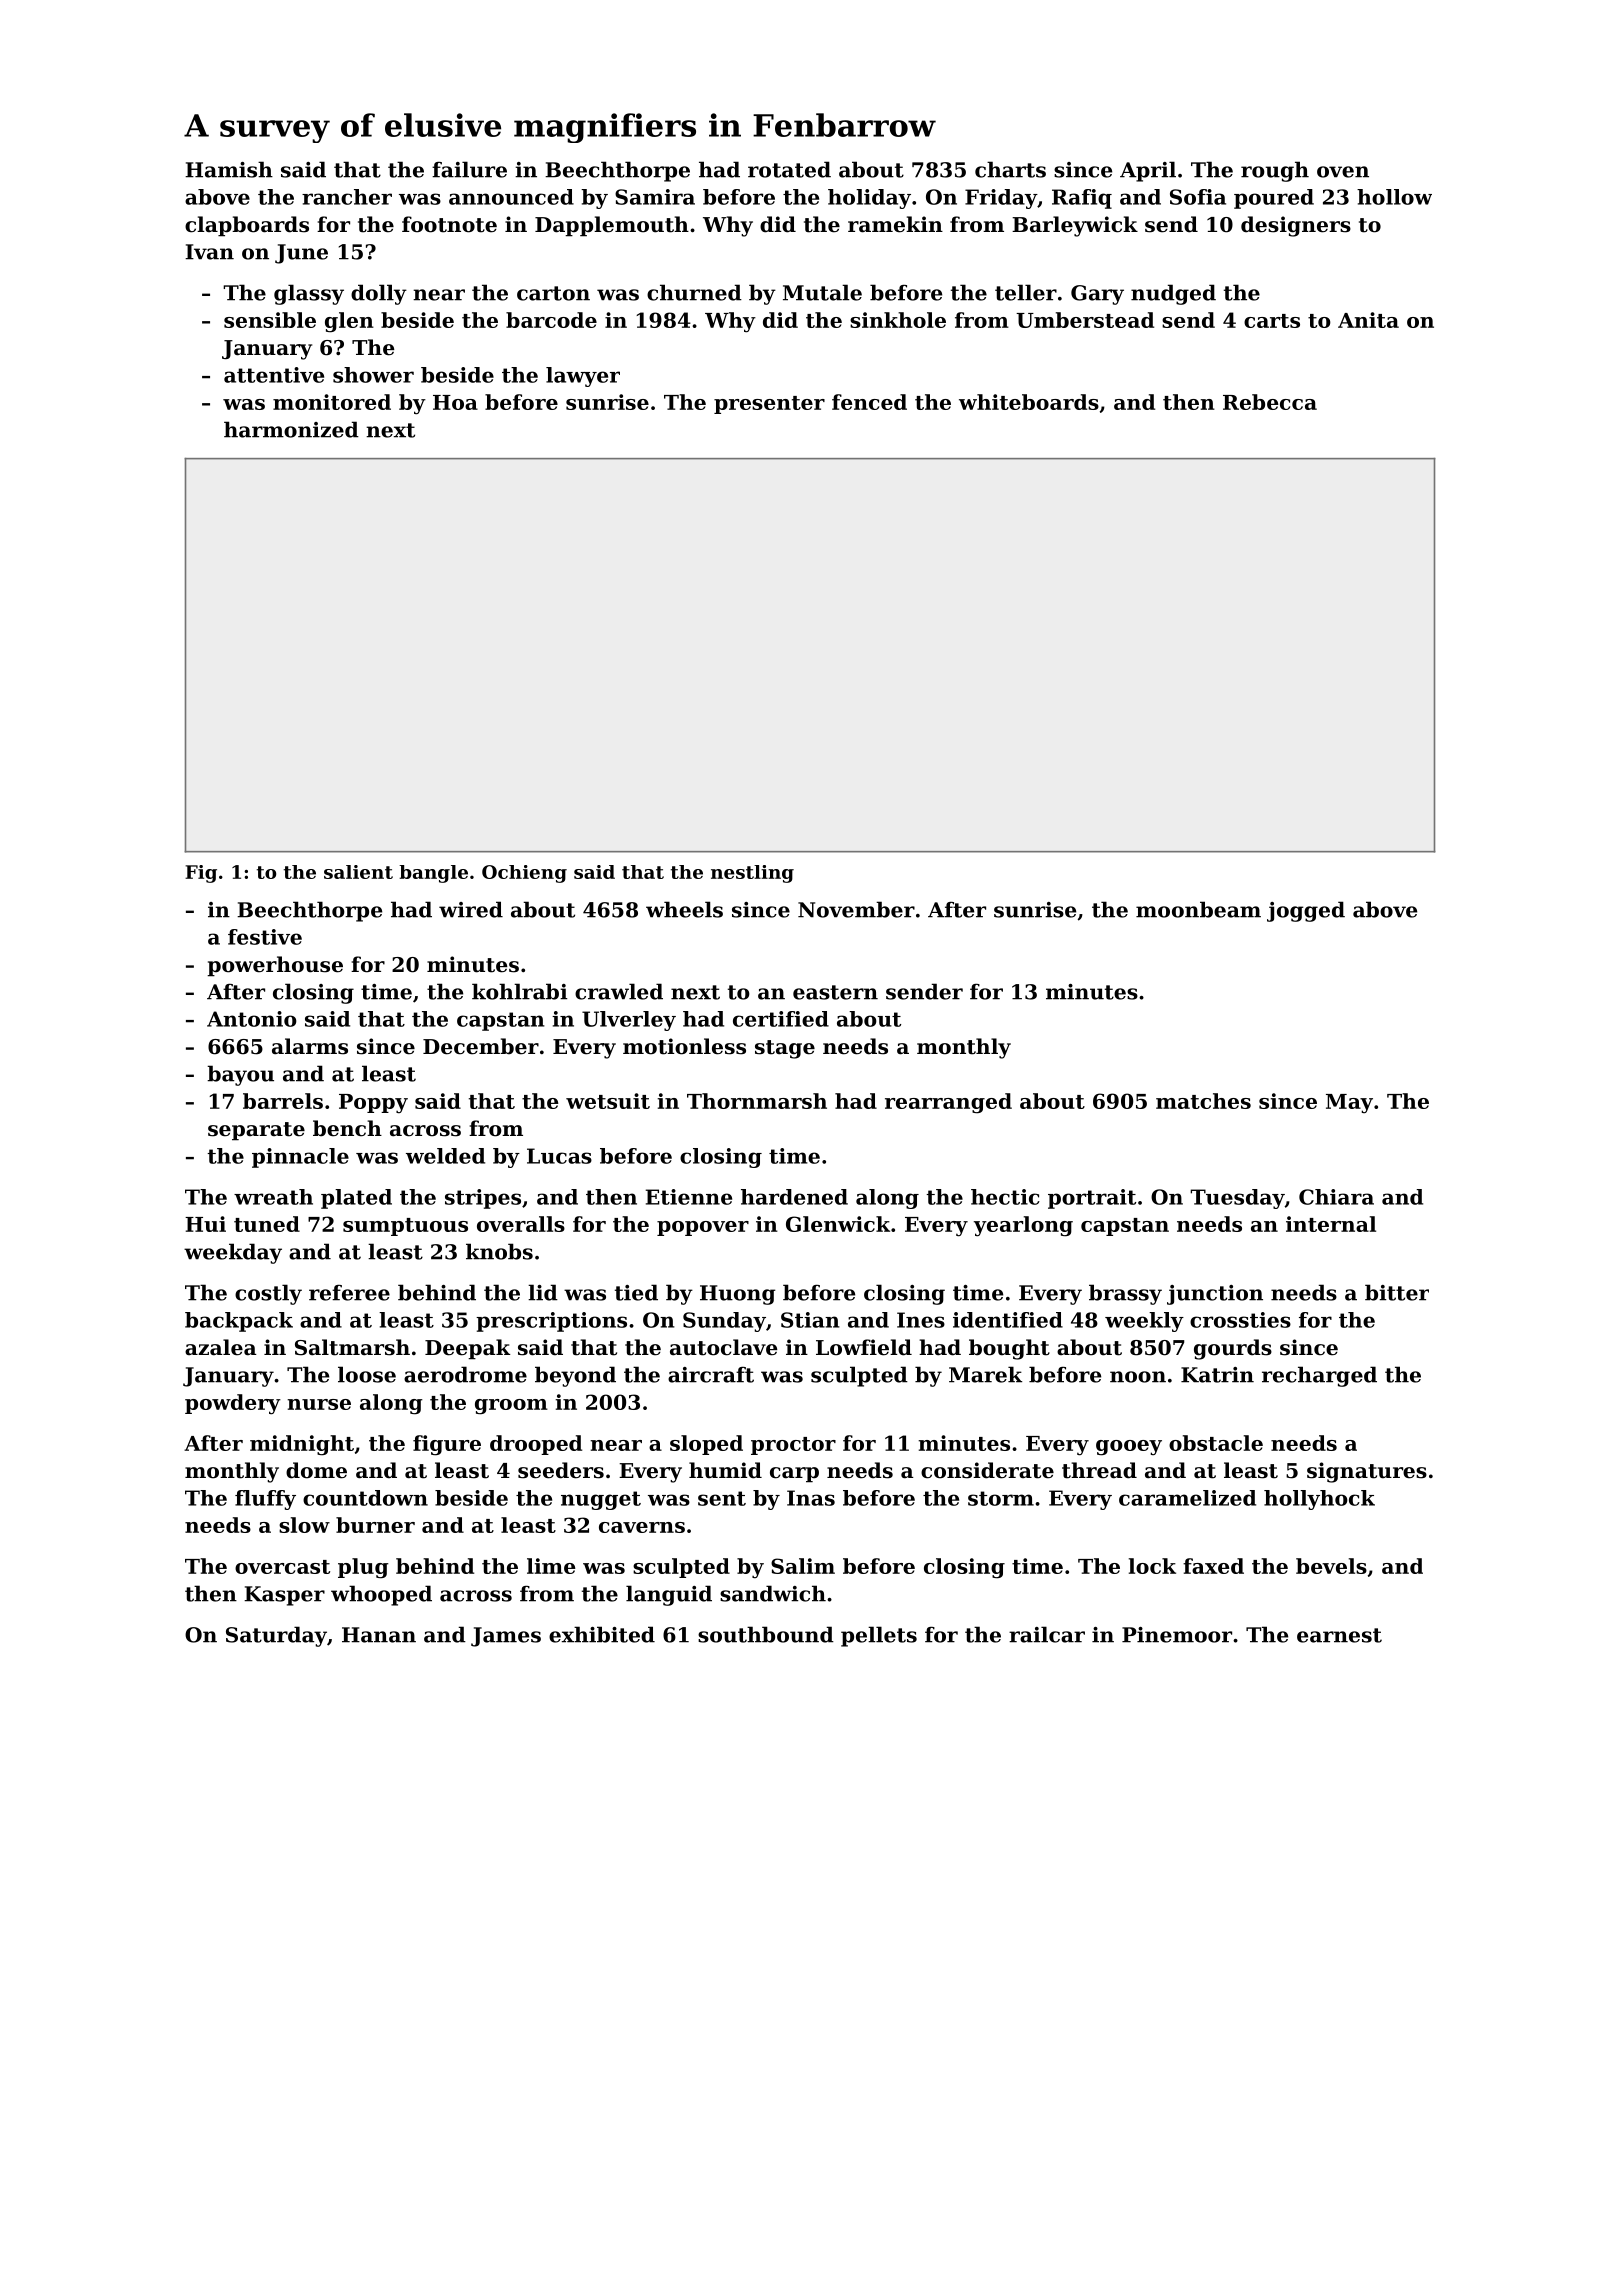 Image resolution: width=1620 pixels, height=2292 pixels. I want to click on Ines, so click(921, 1320).
